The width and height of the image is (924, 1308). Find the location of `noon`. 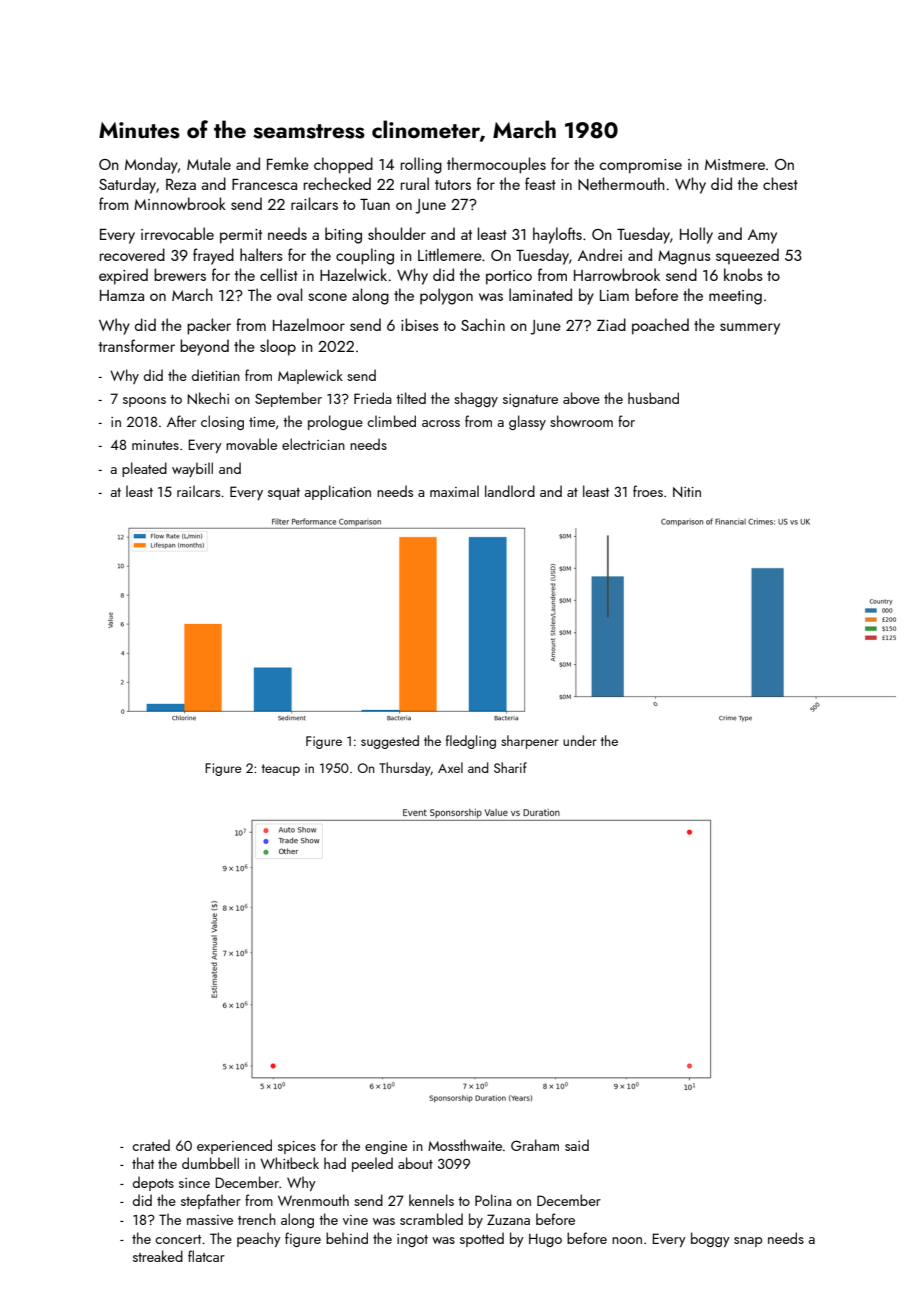

noon is located at coordinates (627, 1240).
